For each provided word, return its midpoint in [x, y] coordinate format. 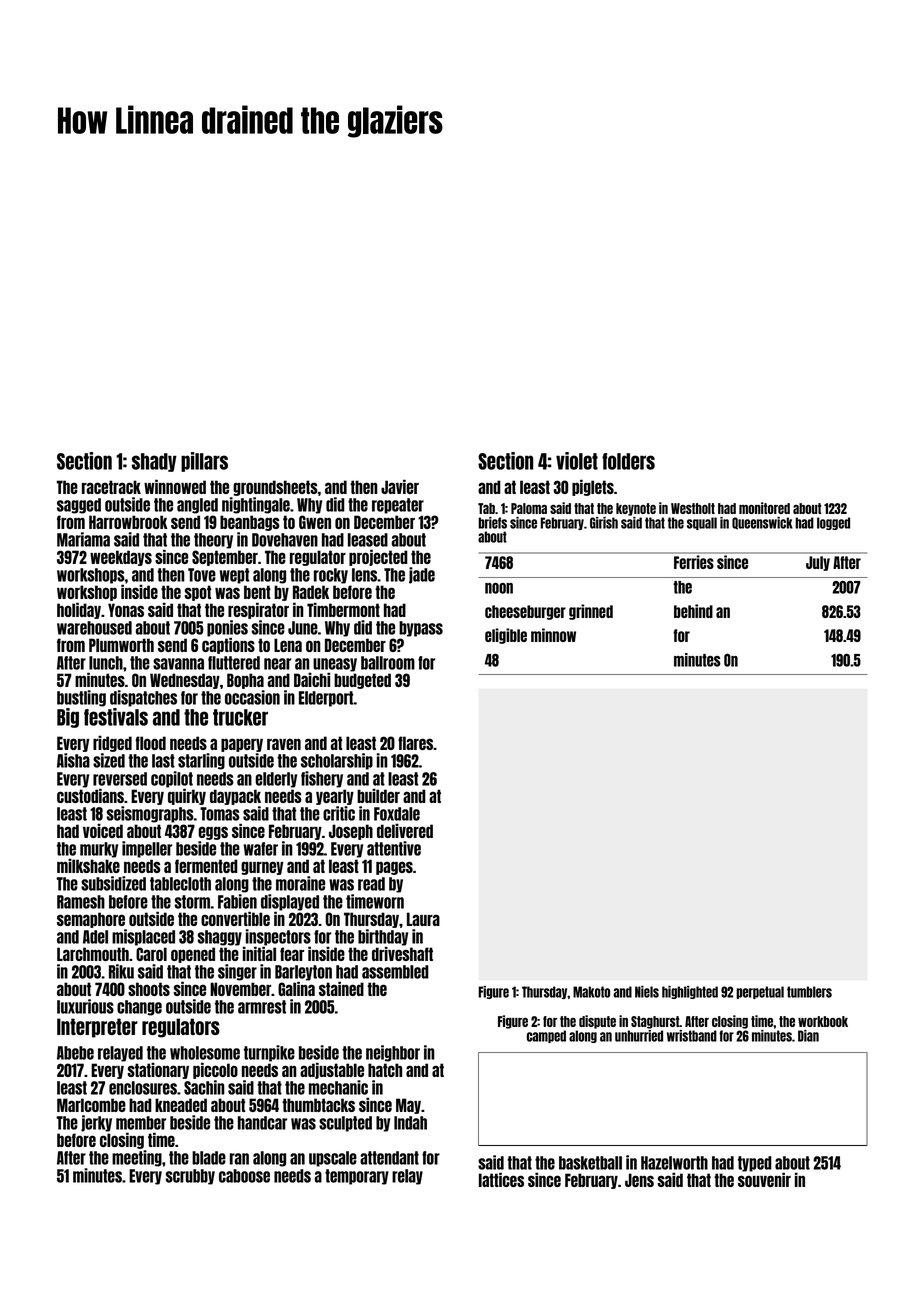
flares [416, 743]
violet [577, 461]
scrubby [190, 1177]
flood [150, 743]
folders [628, 461]
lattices [501, 1179]
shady [154, 462]
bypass [421, 629]
